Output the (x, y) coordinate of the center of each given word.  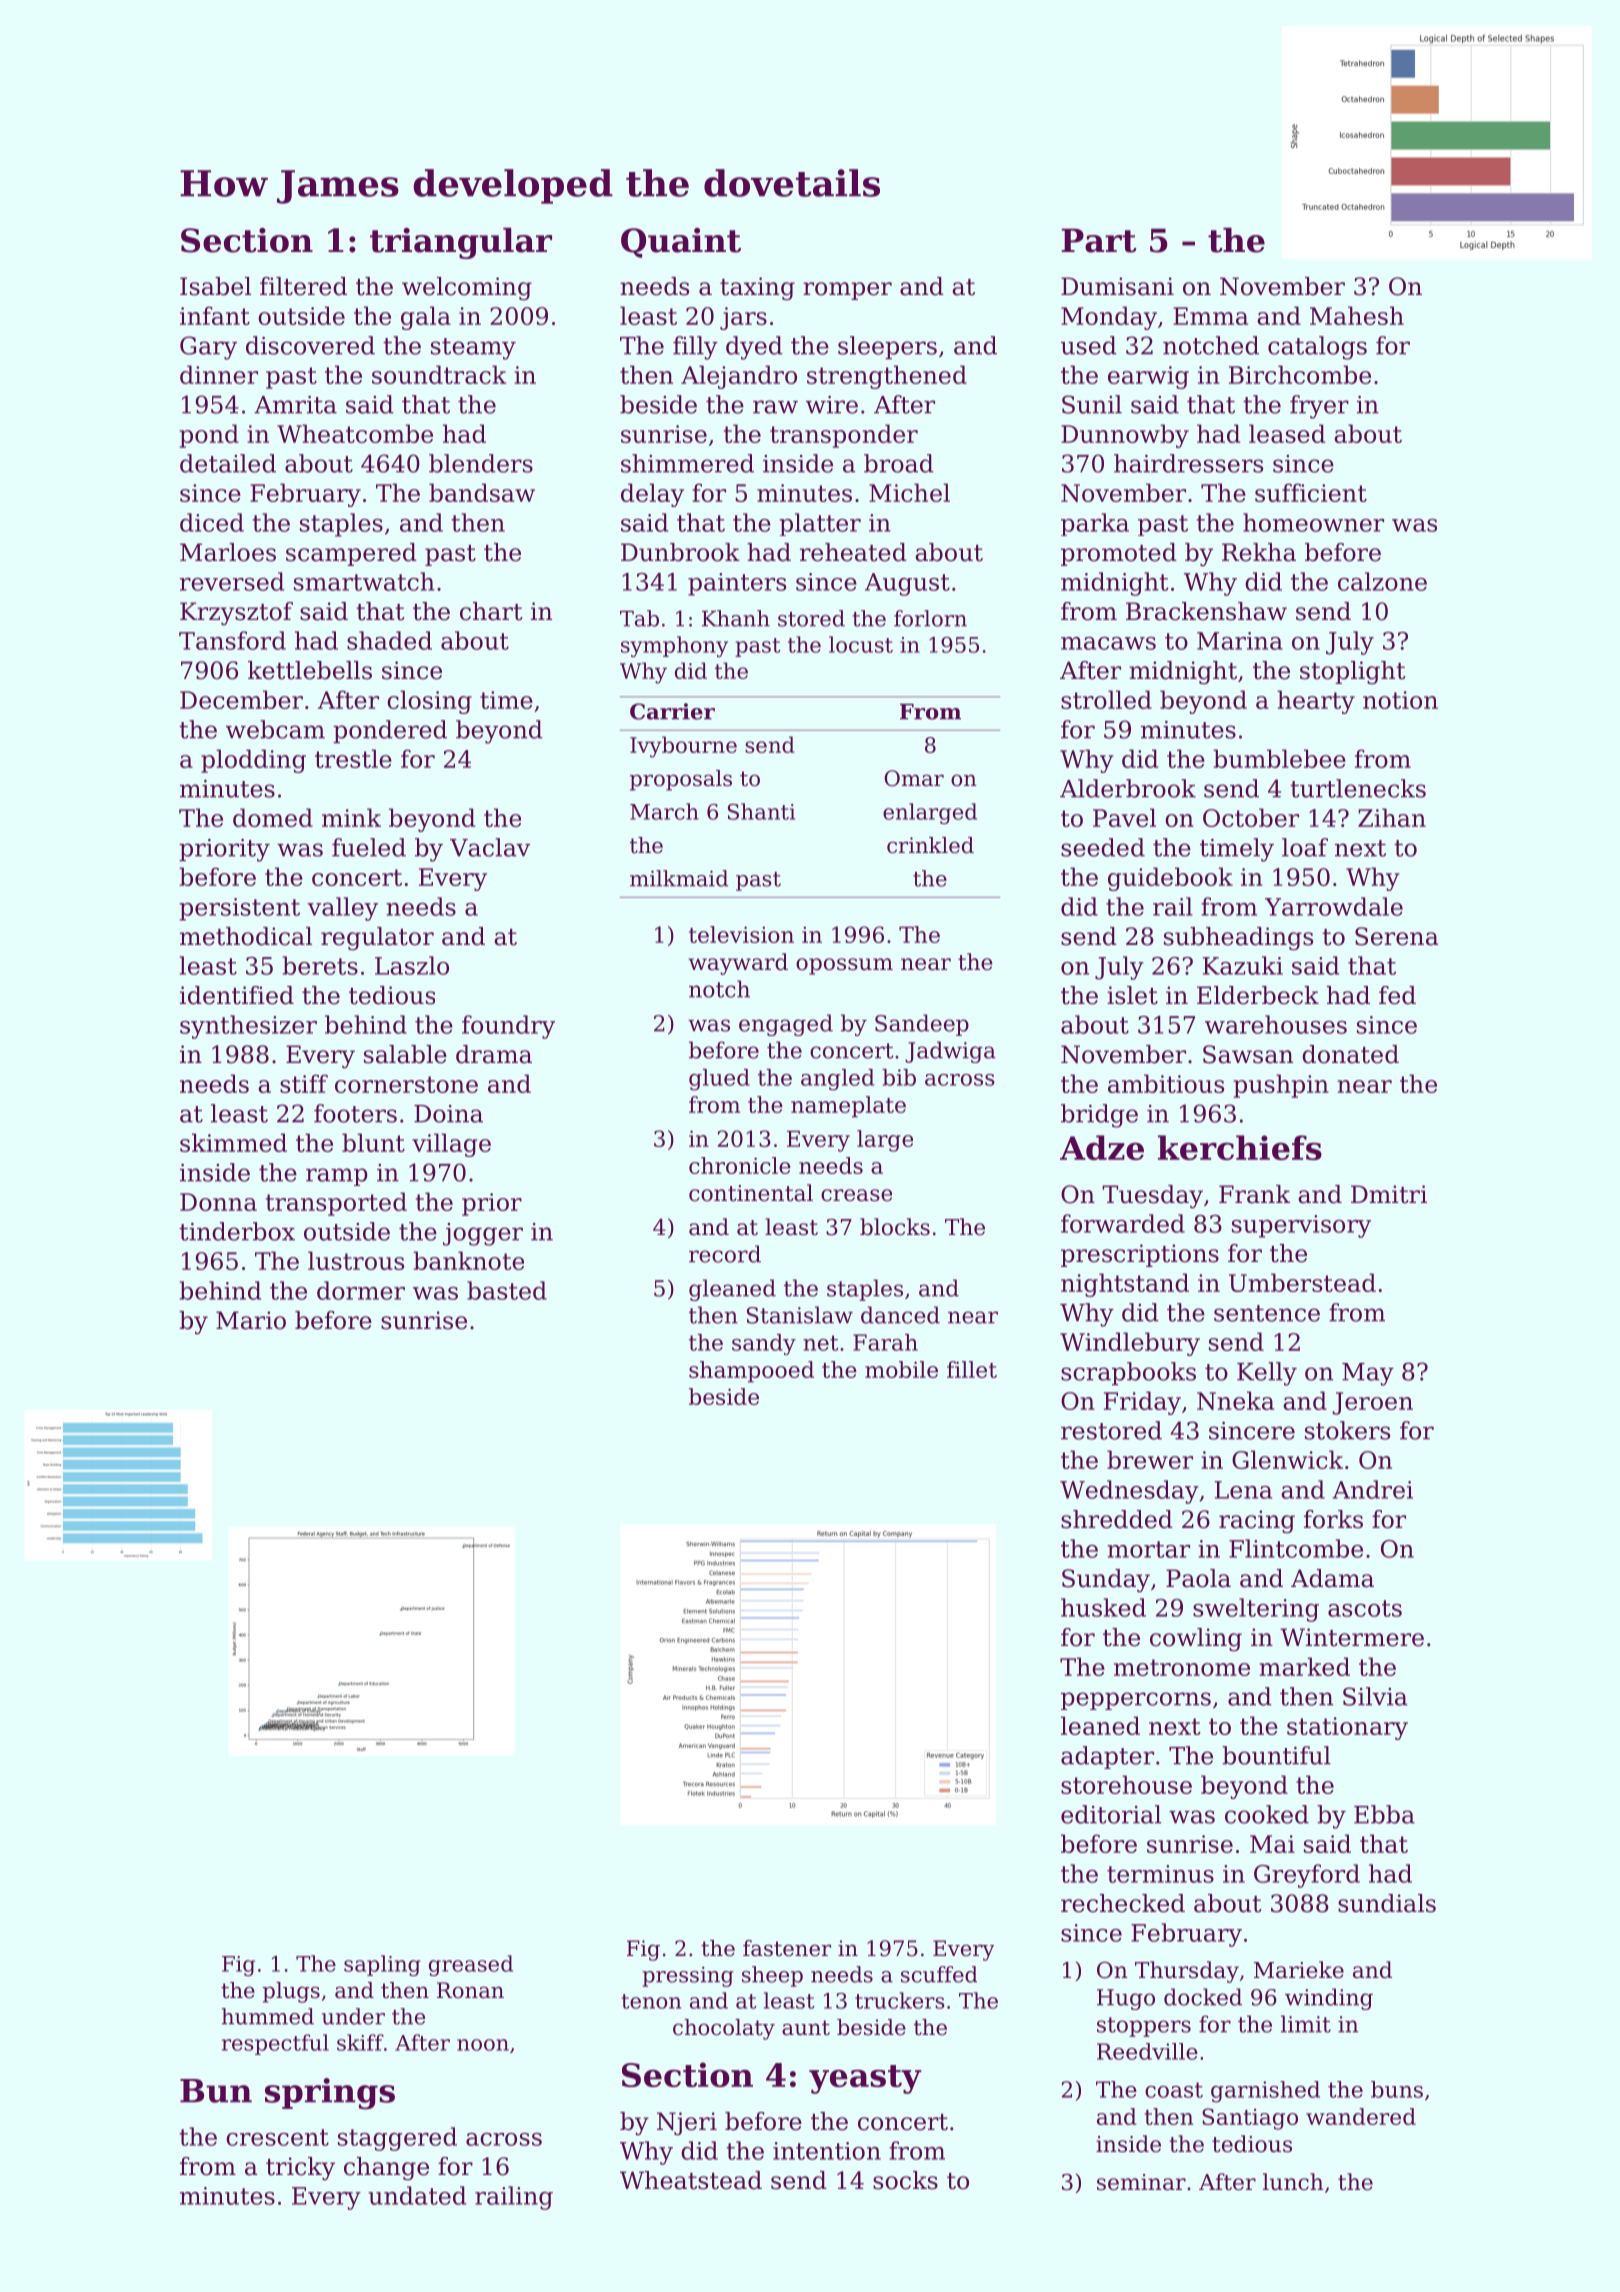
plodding (253, 761)
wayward (738, 964)
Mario (251, 1320)
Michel (909, 492)
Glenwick (1287, 1459)
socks (905, 2180)
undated (417, 2195)
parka (1095, 524)
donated (1350, 1054)
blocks (895, 1227)
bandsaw (482, 492)
